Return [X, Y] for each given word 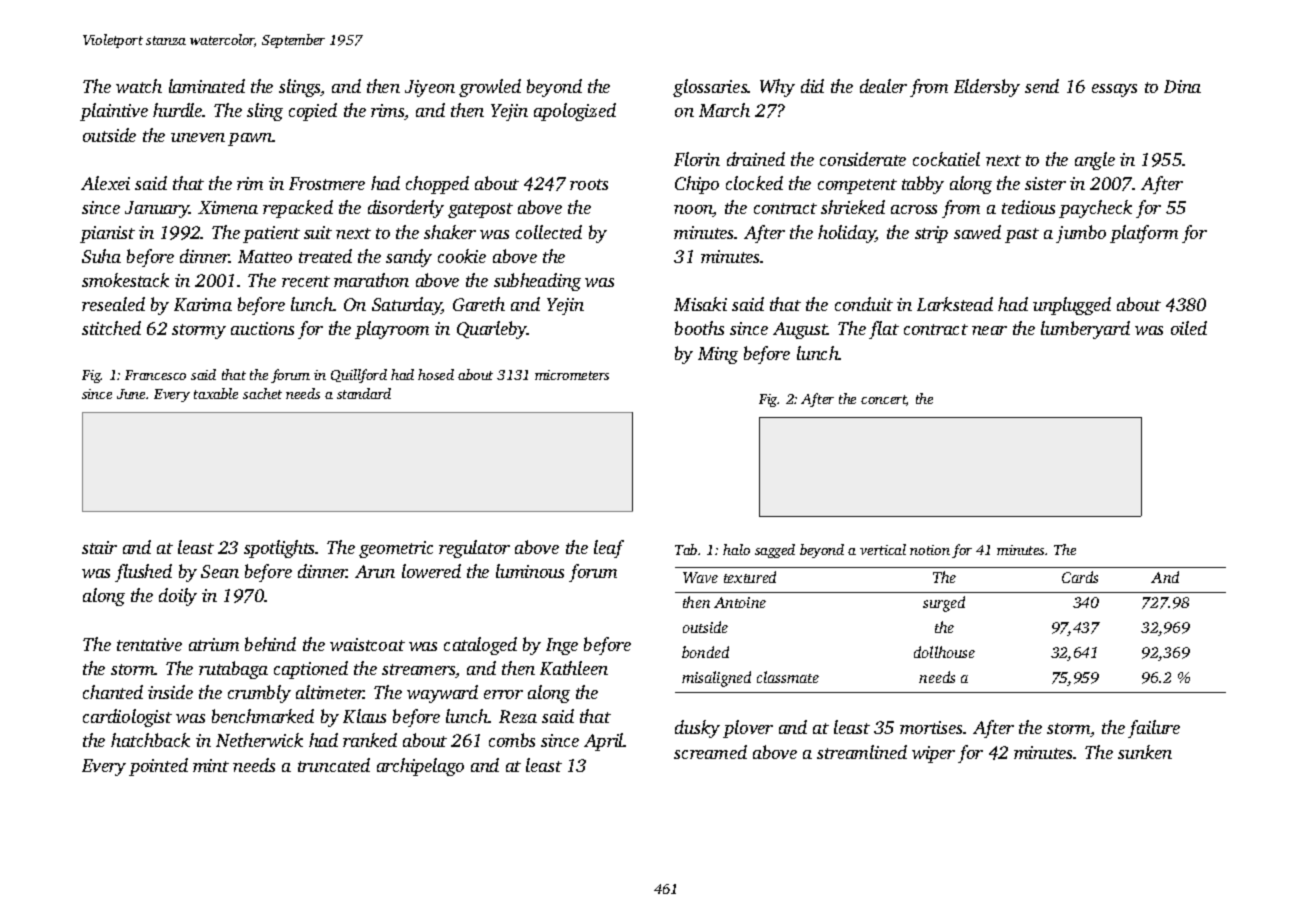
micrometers [572, 375]
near [989, 330]
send [1042, 86]
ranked [370, 740]
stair [99, 547]
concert [884, 400]
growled [490, 88]
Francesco [155, 375]
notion [930, 550]
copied [313, 112]
